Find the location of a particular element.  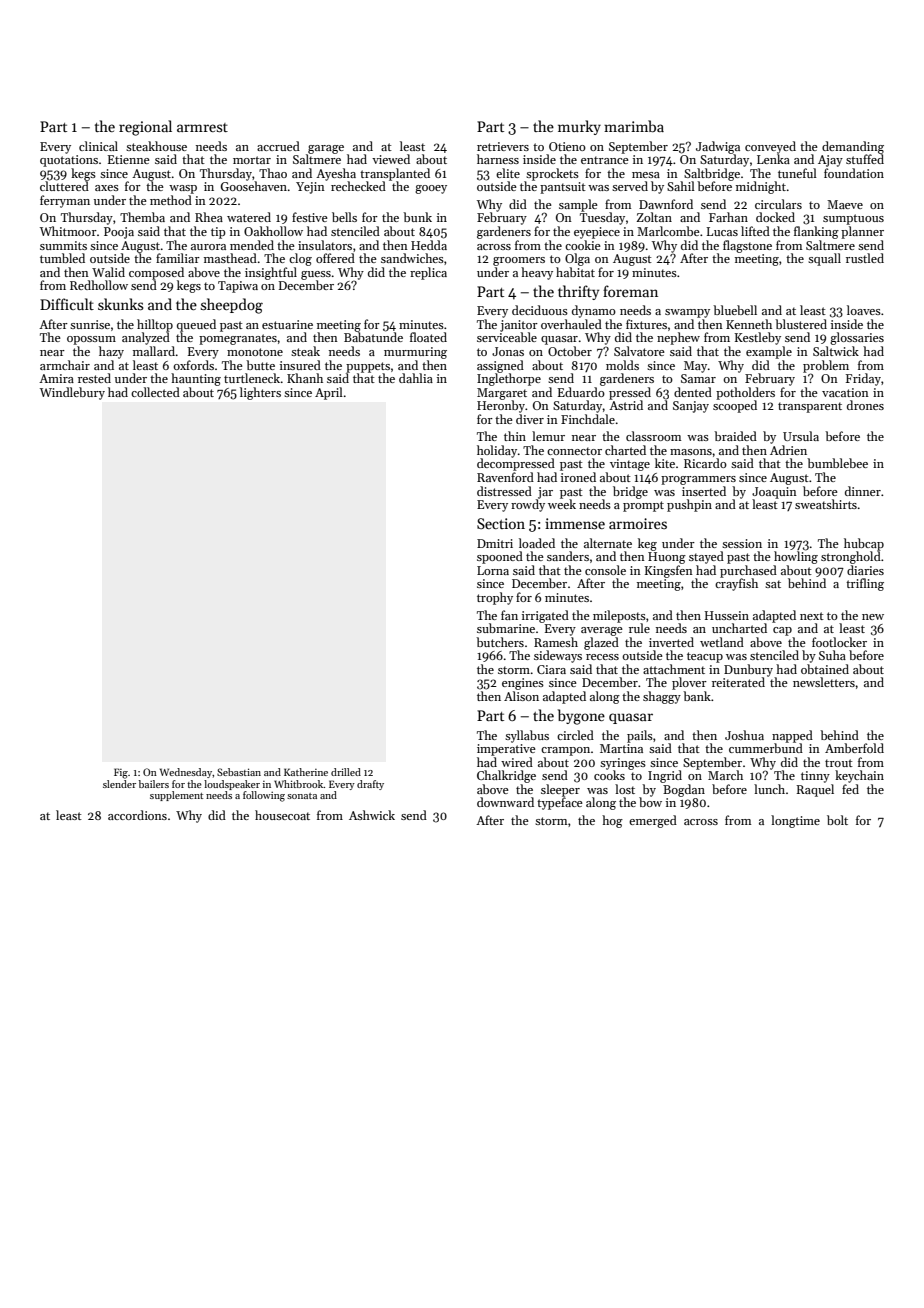

sample is located at coordinates (578, 205).
